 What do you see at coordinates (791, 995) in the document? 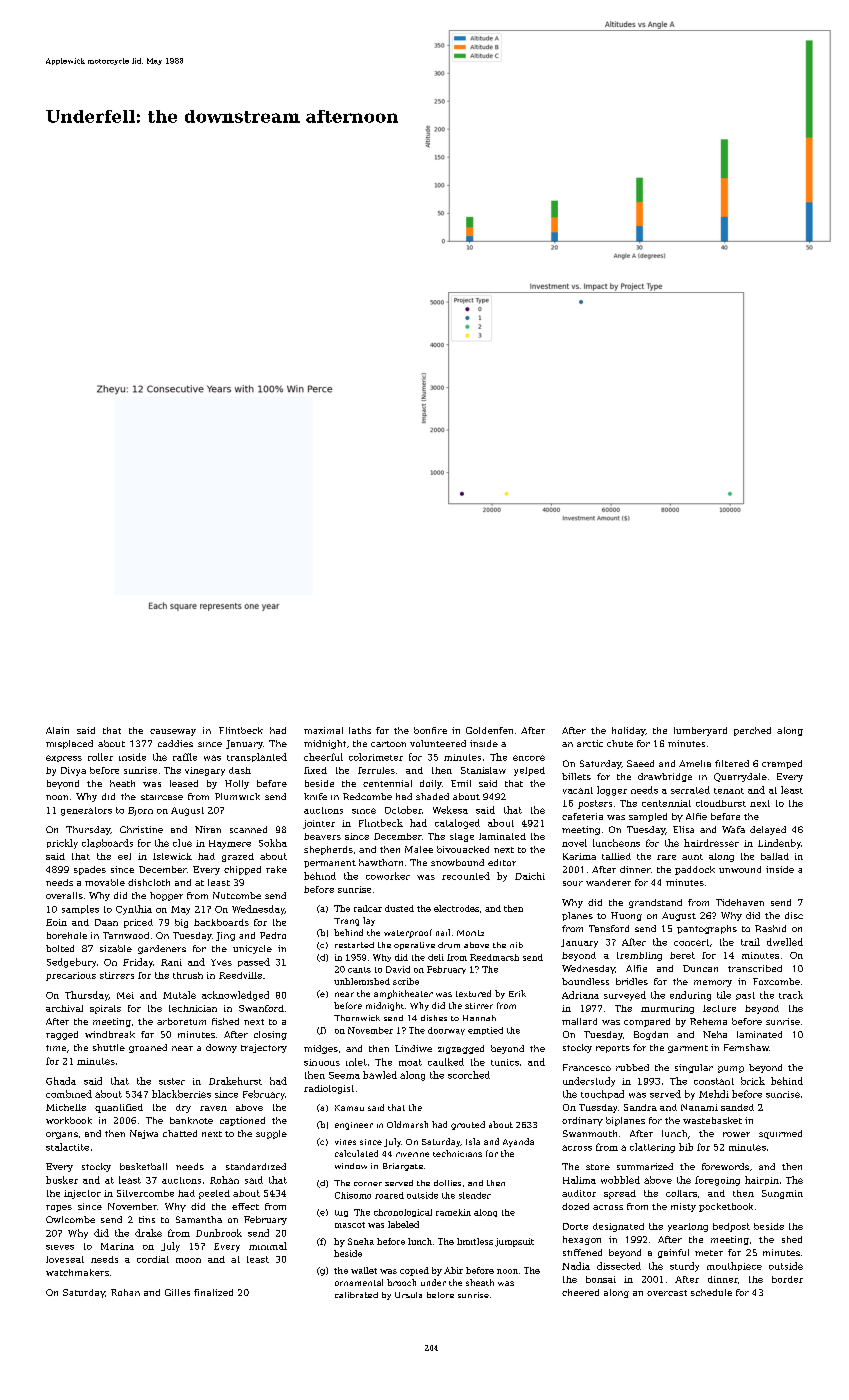
I see `track` at bounding box center [791, 995].
